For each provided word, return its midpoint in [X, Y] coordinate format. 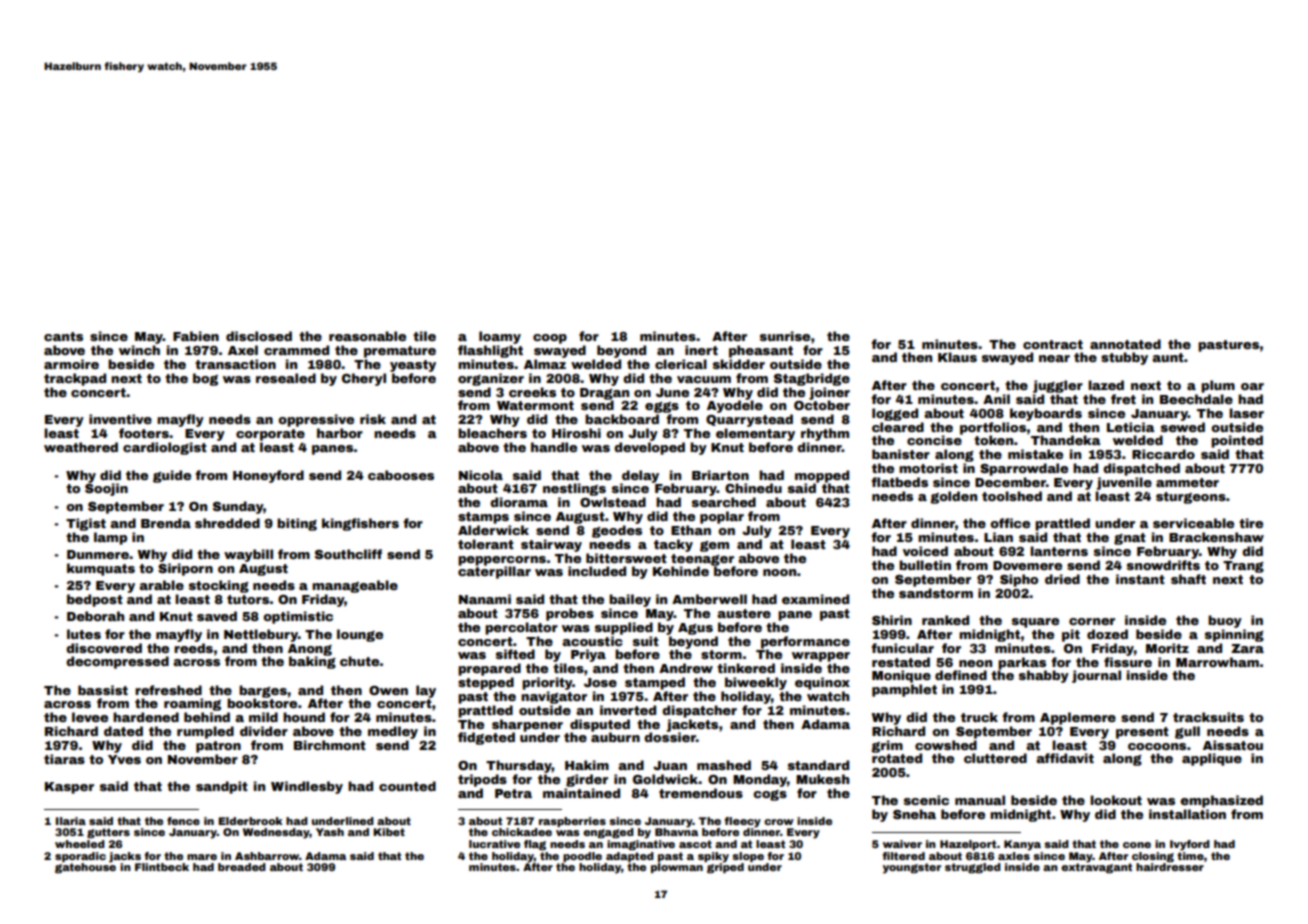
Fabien [196, 336]
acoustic [592, 641]
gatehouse [85, 868]
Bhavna [676, 832]
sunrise [785, 336]
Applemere [1078, 718]
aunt [1168, 357]
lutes [84, 634]
